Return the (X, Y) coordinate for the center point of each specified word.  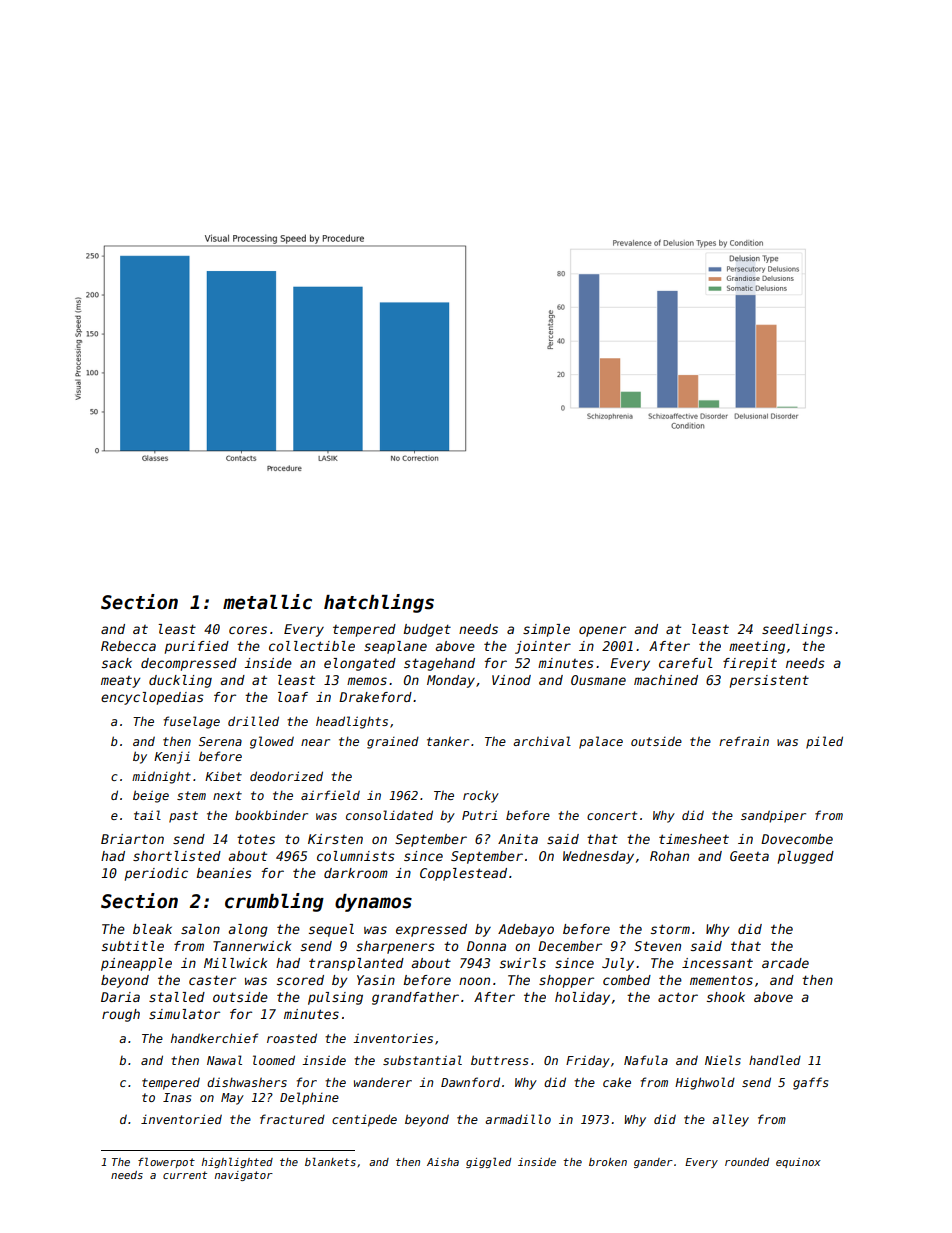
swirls (523, 963)
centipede (364, 1120)
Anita (518, 839)
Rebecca (128, 646)
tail (147, 815)
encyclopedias (152, 698)
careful (686, 663)
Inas (177, 1097)
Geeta (749, 856)
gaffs (810, 1083)
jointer (543, 647)
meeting (757, 647)
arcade (785, 963)
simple (546, 630)
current (185, 1175)
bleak (152, 929)
